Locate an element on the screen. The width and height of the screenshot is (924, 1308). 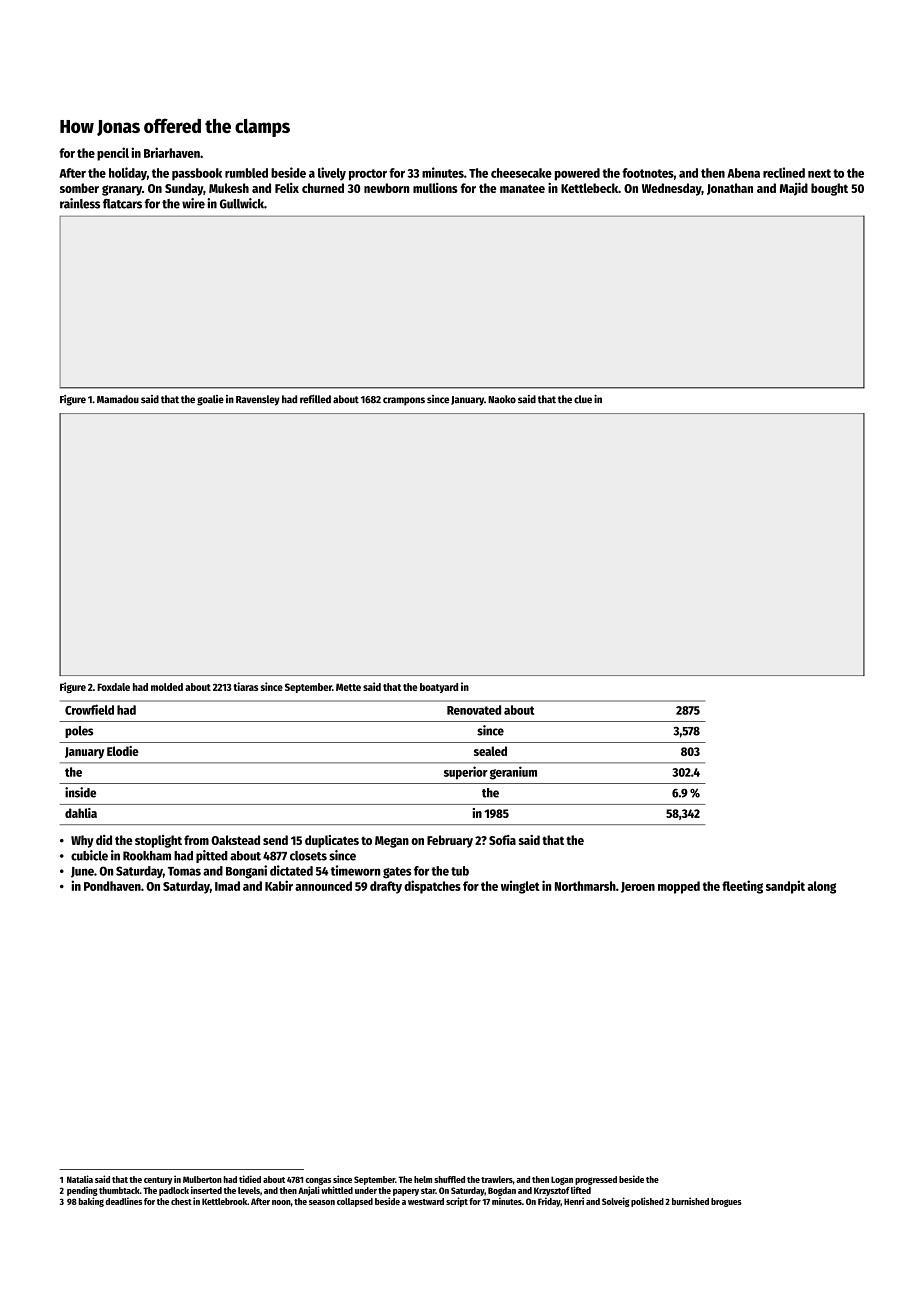
Naoko is located at coordinates (502, 399).
